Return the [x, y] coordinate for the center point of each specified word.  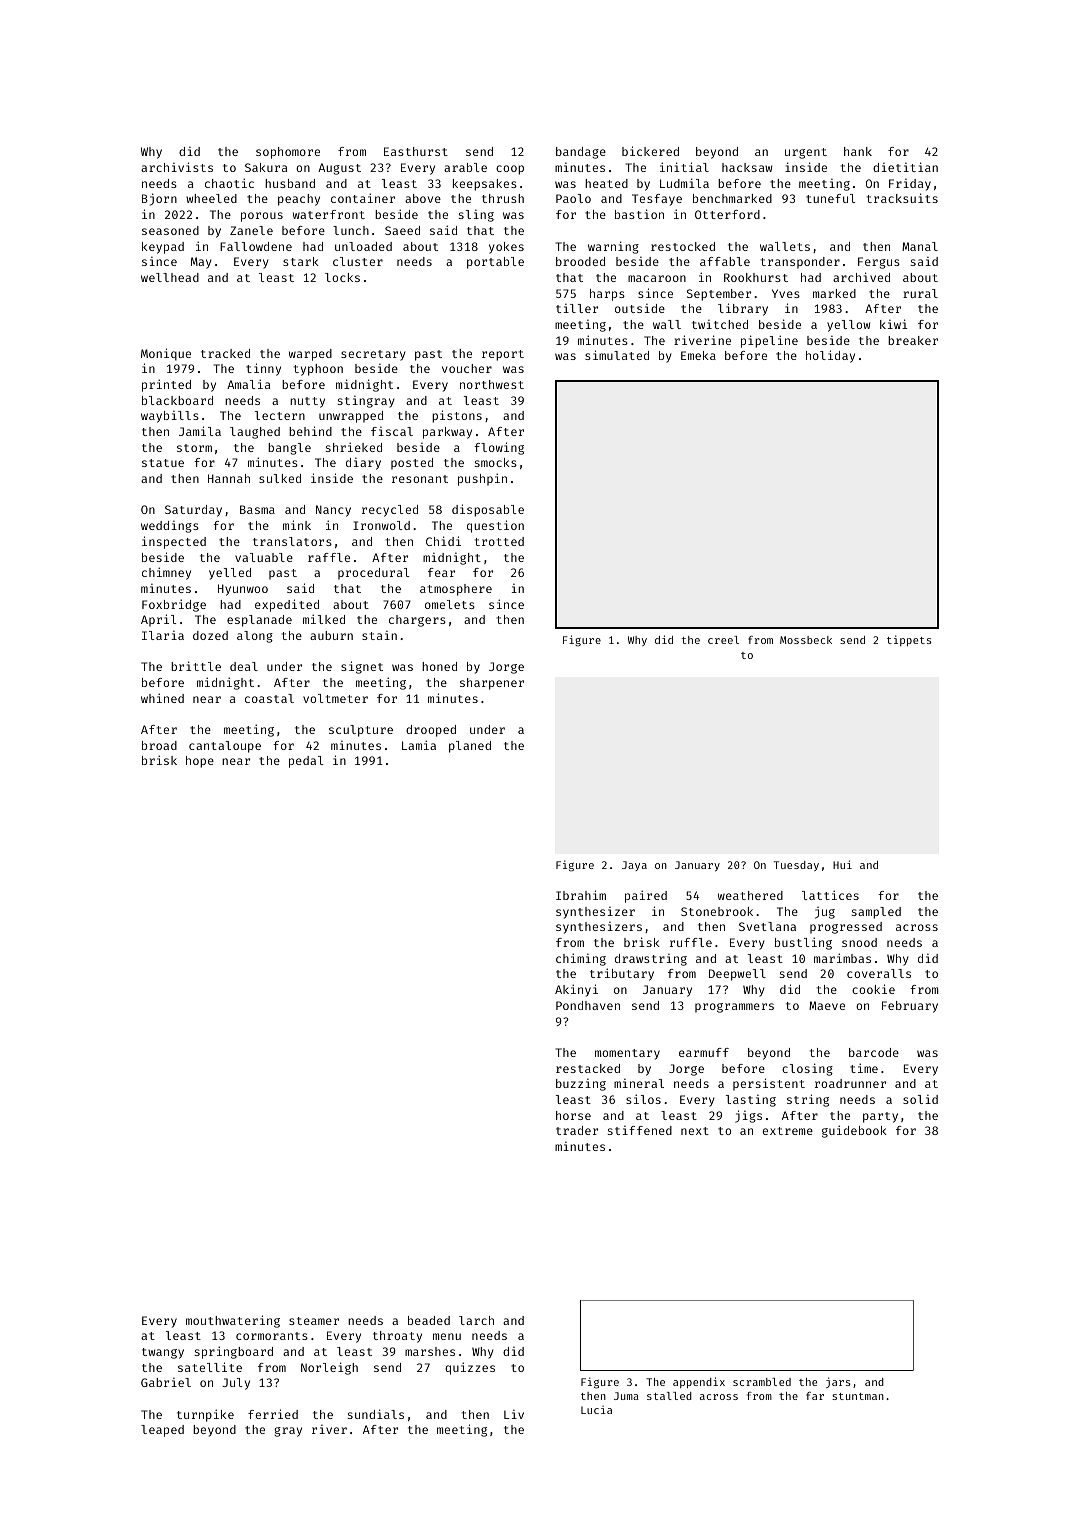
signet [362, 667]
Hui [842, 864]
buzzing [581, 1085]
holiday [830, 356]
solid [920, 1099]
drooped [431, 731]
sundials [376, 1414]
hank [858, 151]
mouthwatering [233, 1321]
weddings [170, 527]
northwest [492, 384]
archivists [177, 167]
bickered [650, 151]
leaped [162, 1431]
